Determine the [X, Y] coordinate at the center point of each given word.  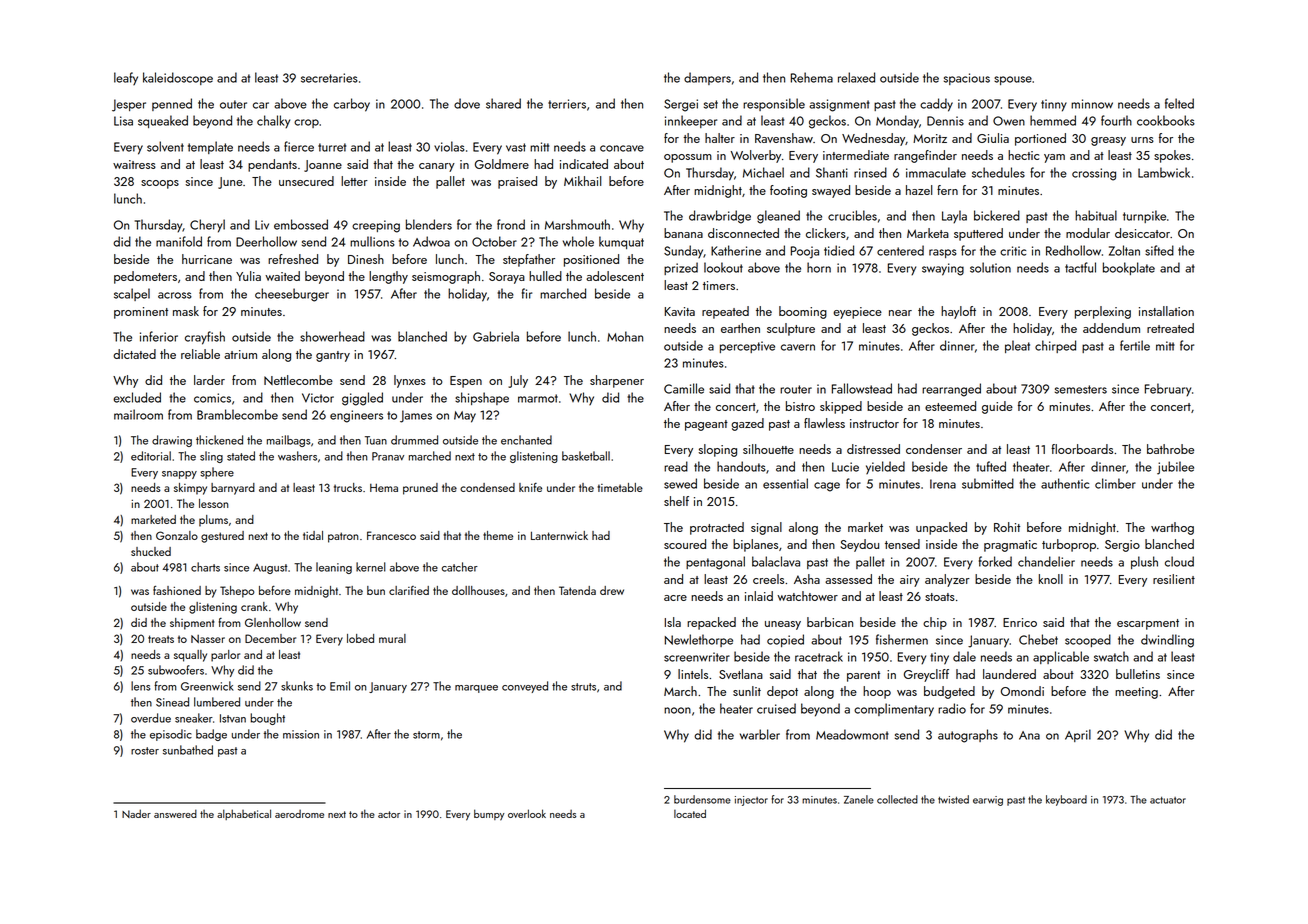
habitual [1096, 215]
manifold [179, 241]
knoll [1051, 579]
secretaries [329, 78]
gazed [747, 424]
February [1168, 389]
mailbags [288, 441]
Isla [673, 622]
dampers [707, 78]
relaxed [856, 77]
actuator [1168, 800]
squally [190, 656]
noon [677, 710]
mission [301, 734]
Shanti [832, 172]
